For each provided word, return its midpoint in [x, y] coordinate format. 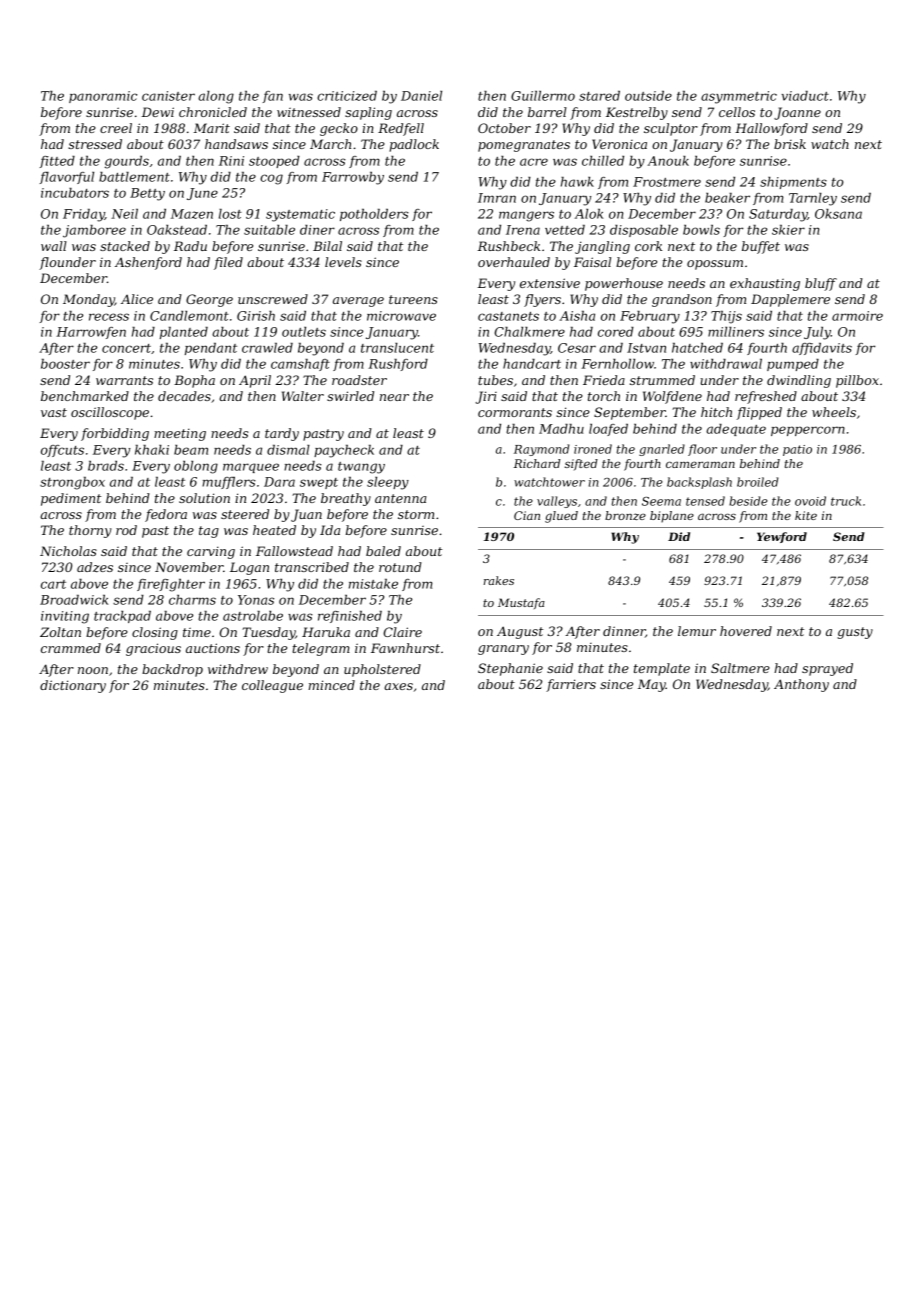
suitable [269, 230]
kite [806, 515]
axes [398, 686]
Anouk [668, 161]
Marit [211, 128]
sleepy [388, 483]
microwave [401, 316]
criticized [347, 96]
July [817, 333]
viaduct [805, 96]
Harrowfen [91, 333]
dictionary [73, 686]
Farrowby [353, 178]
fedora [166, 515]
